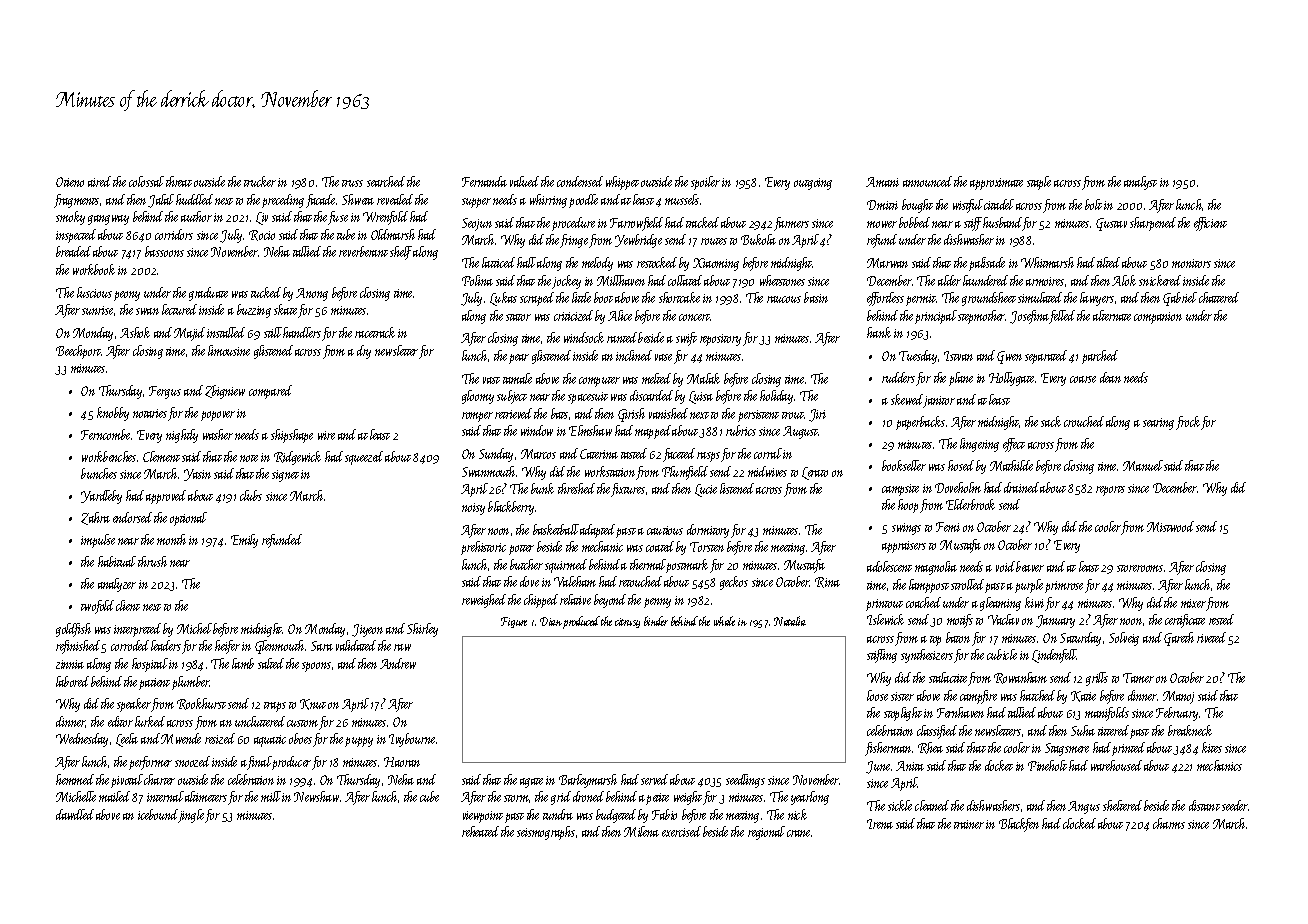  I want to click on compared, so click(270, 392).
